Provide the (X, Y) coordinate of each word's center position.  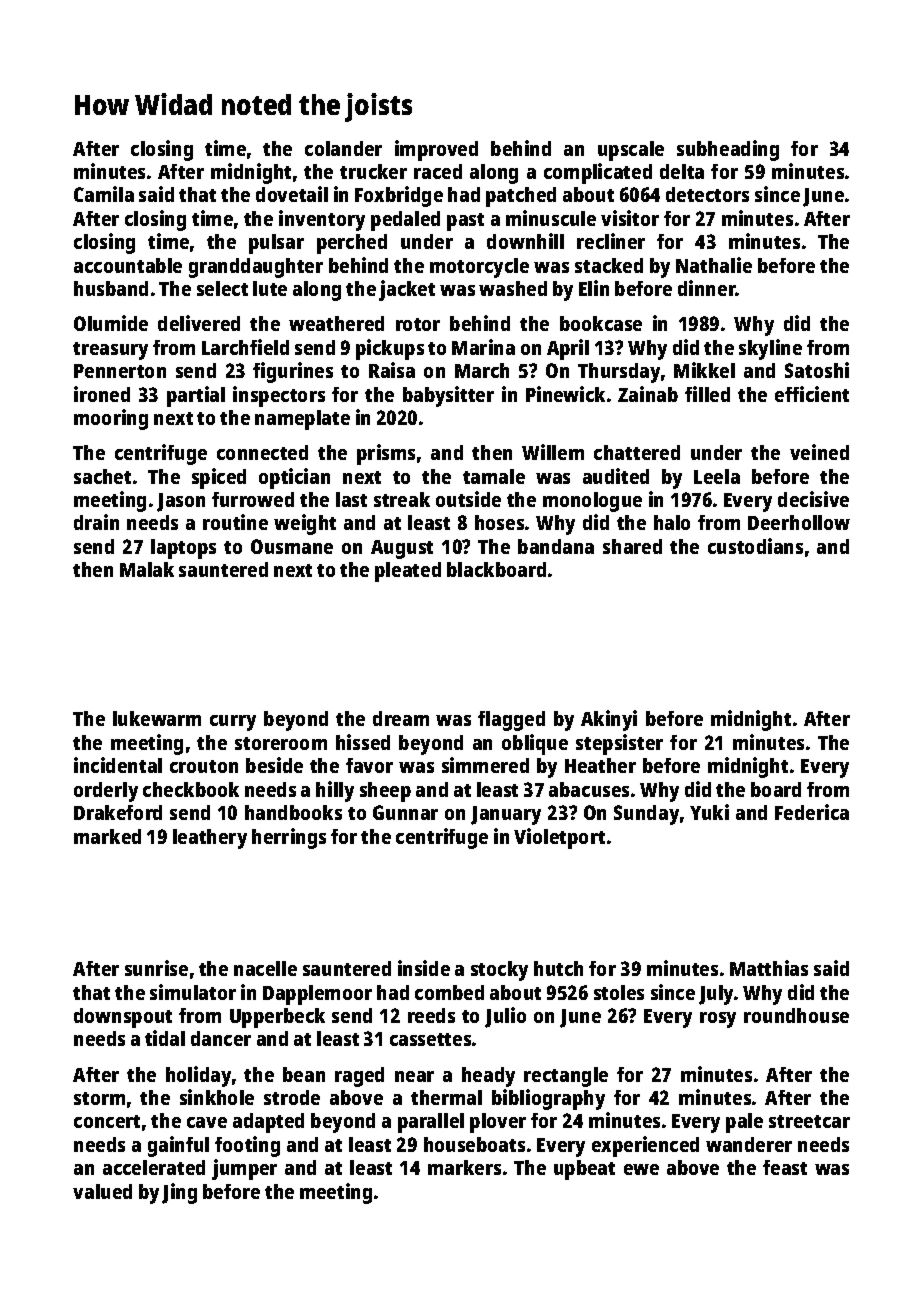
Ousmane (292, 546)
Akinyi (609, 720)
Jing (179, 1193)
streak (402, 499)
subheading (728, 150)
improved (436, 150)
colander (343, 148)
